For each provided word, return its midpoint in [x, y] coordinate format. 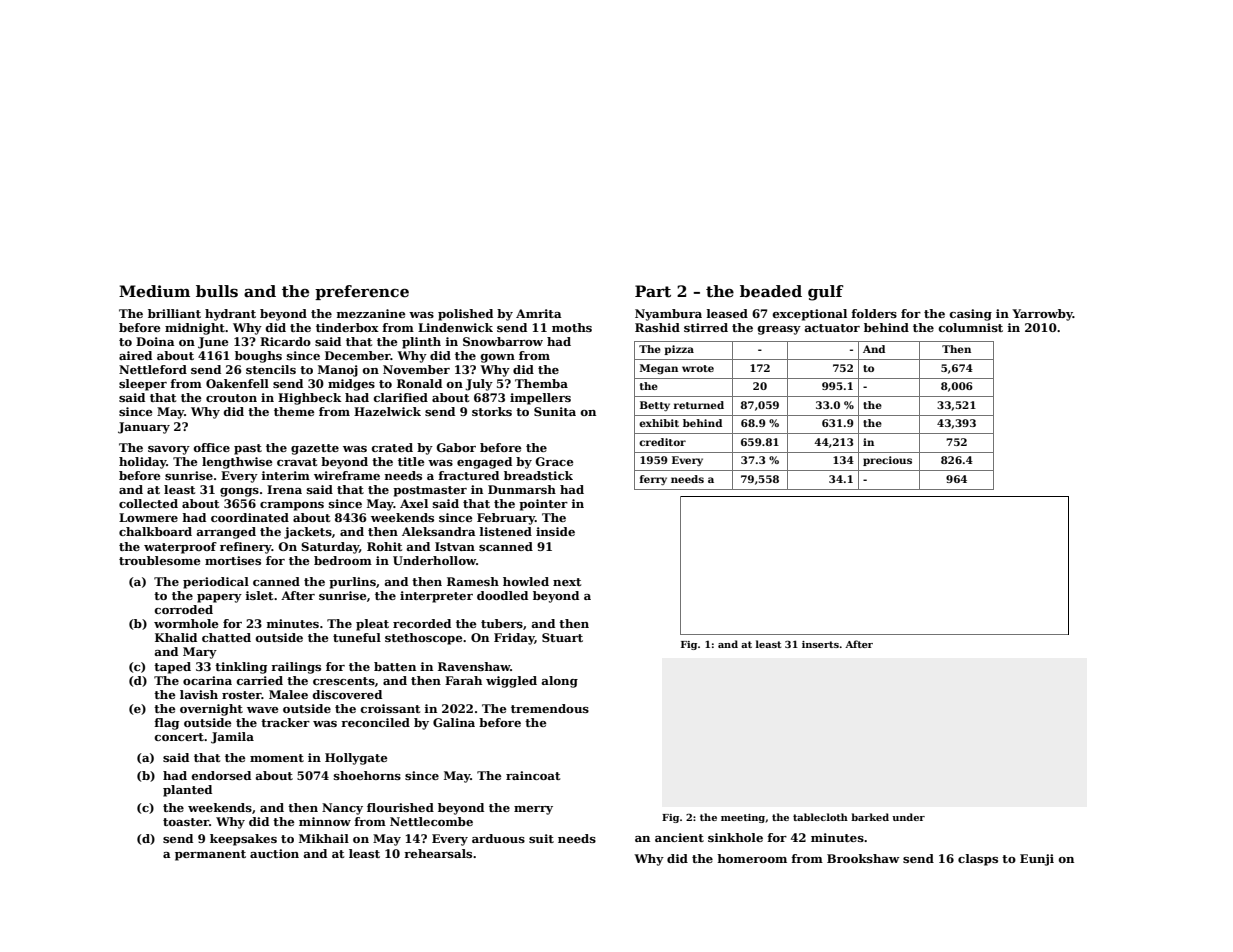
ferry [653, 480]
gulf [826, 293]
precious [887, 461]
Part [653, 291]
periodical [216, 583]
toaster [186, 822]
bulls [217, 291]
